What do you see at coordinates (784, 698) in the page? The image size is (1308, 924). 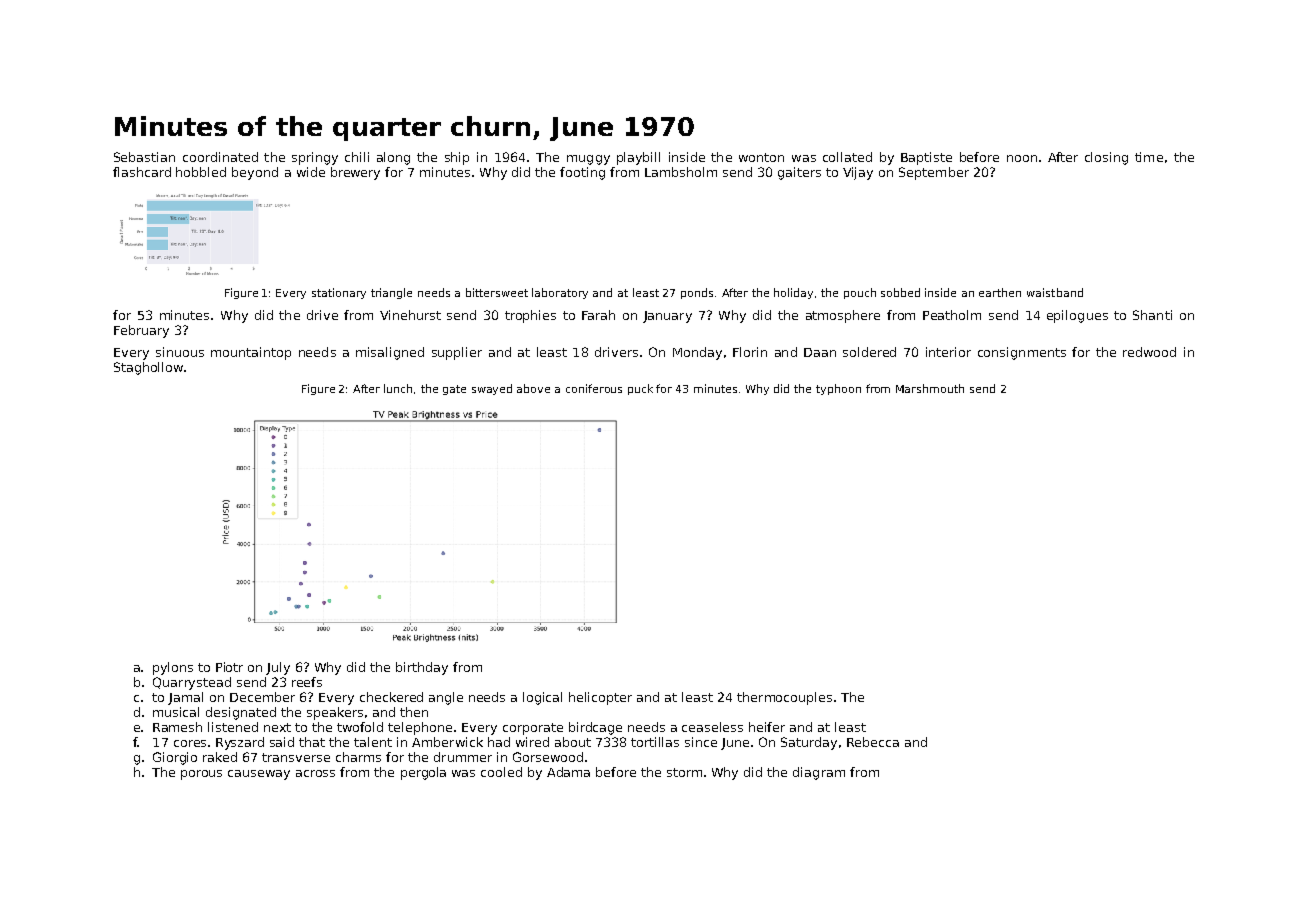 I see `thermocouples` at bounding box center [784, 698].
